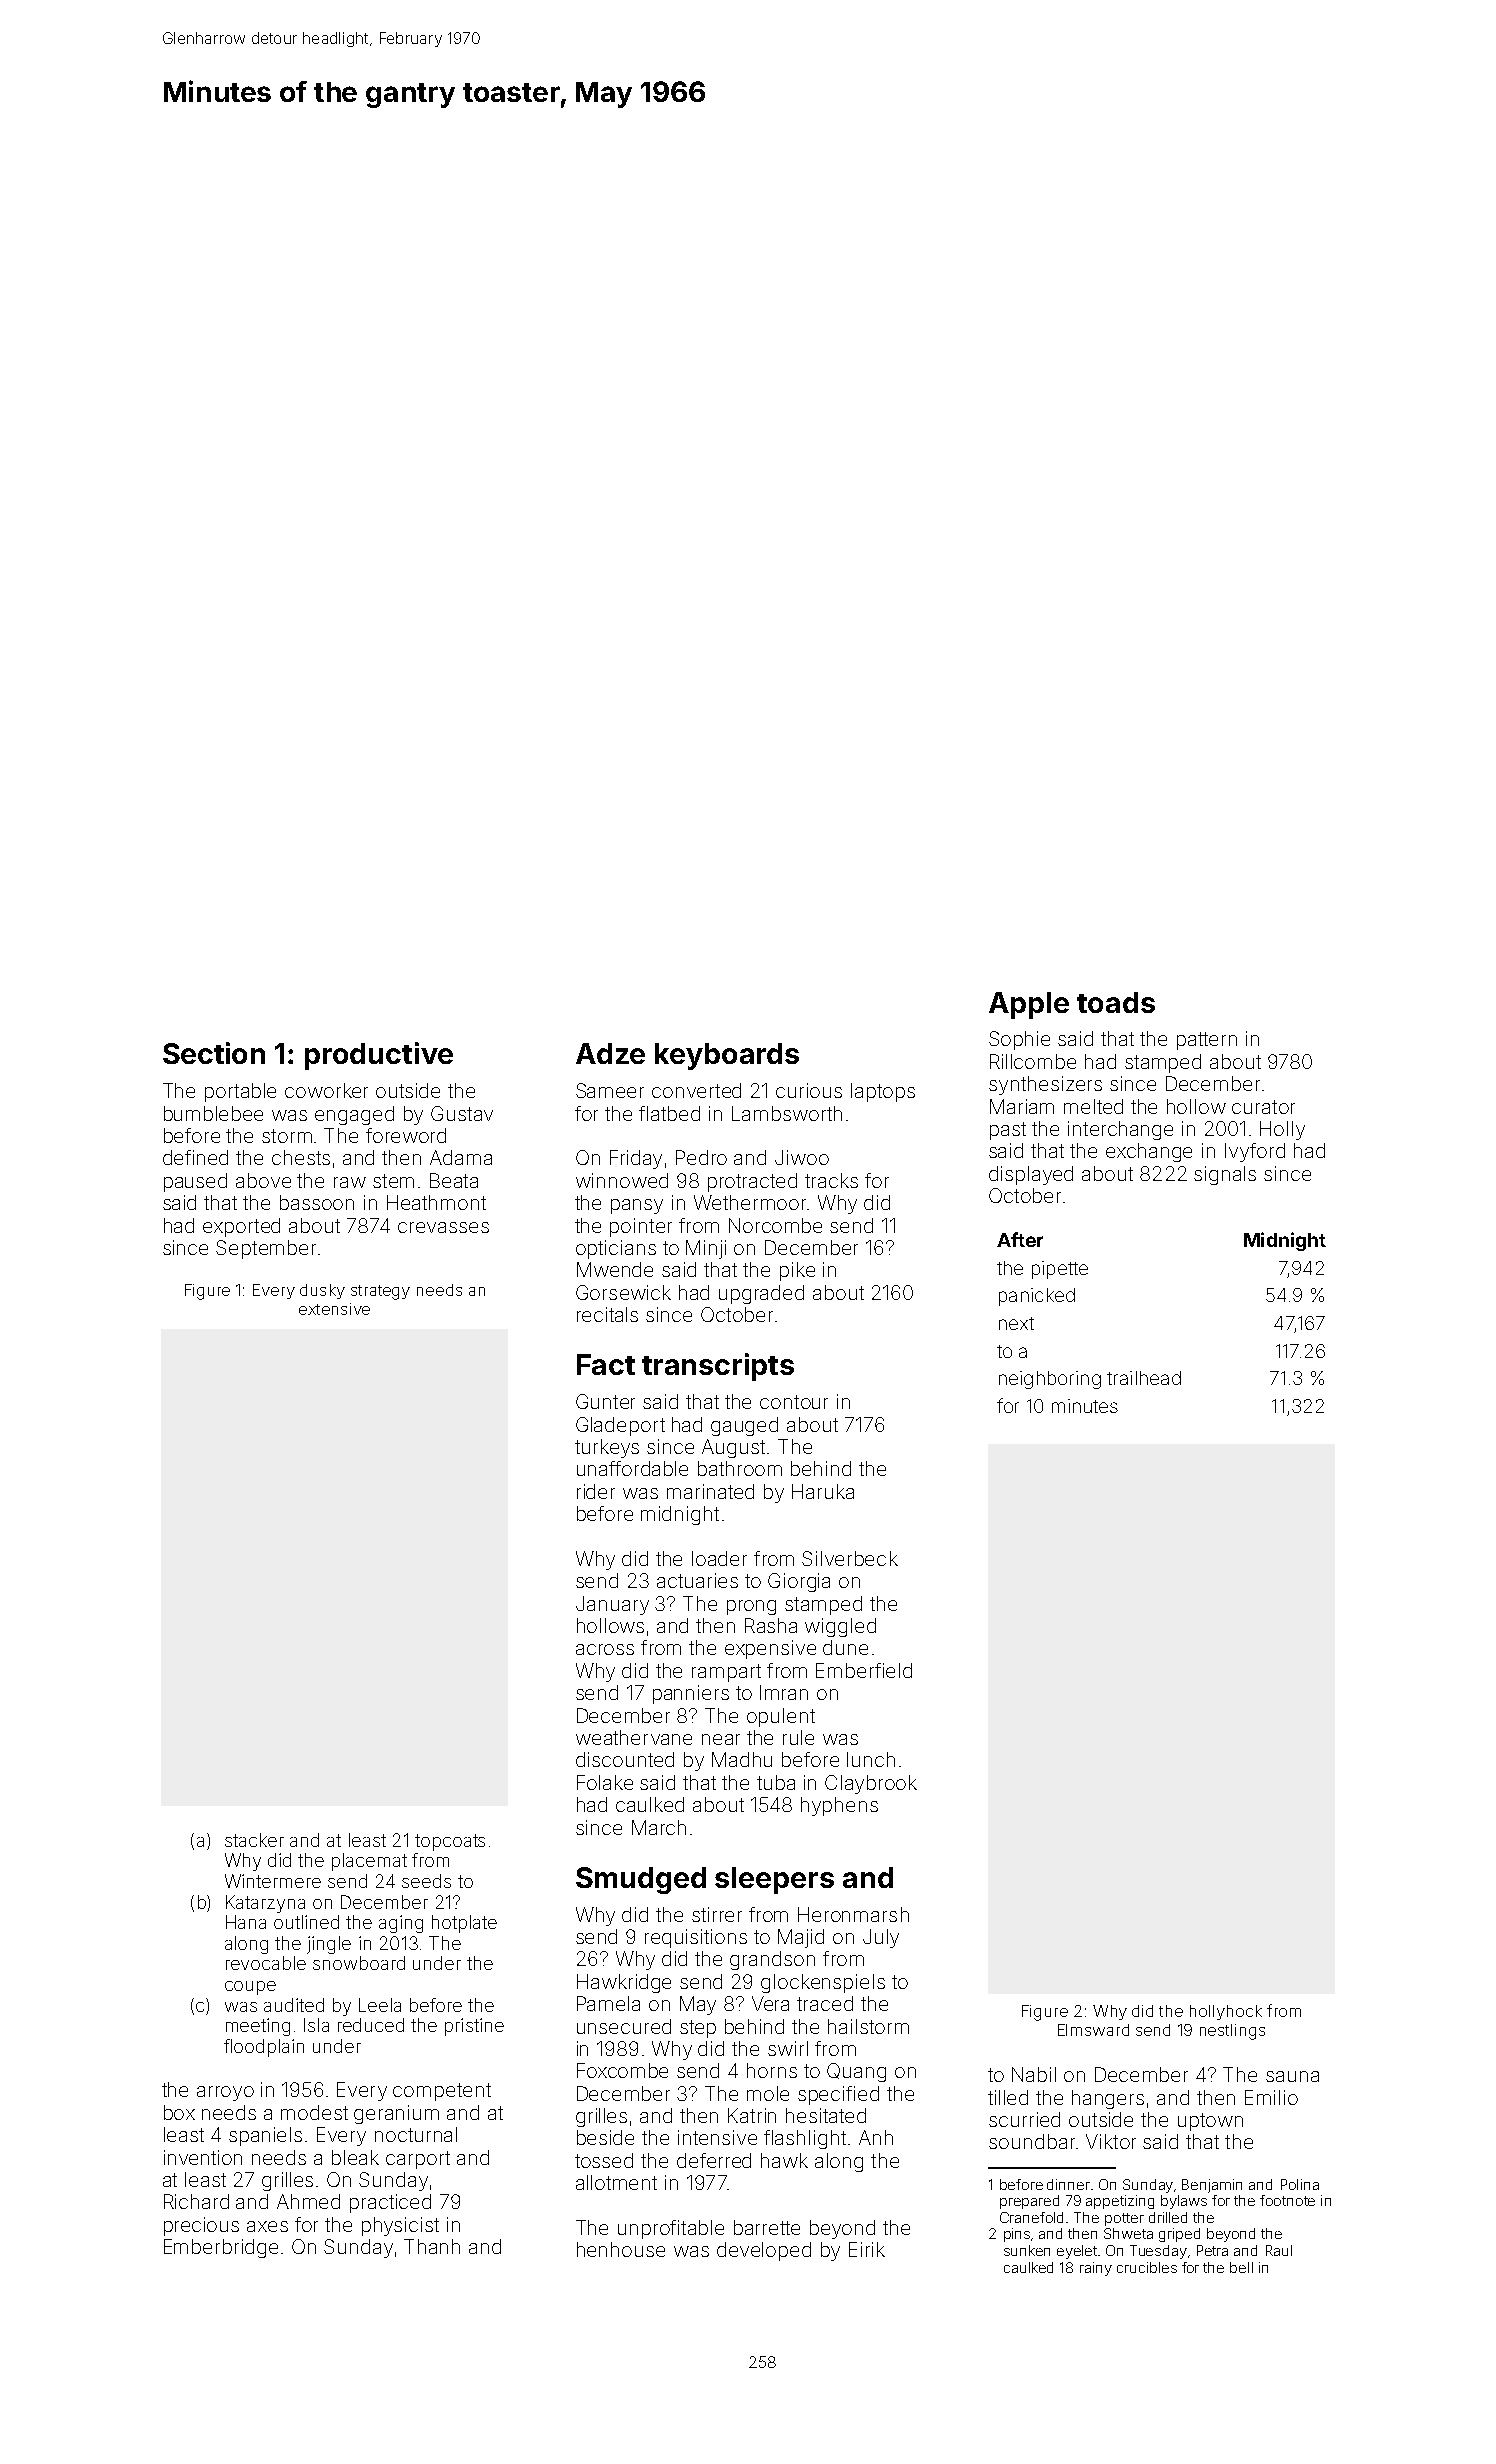  I want to click on Ivyford, so click(1255, 1152).
